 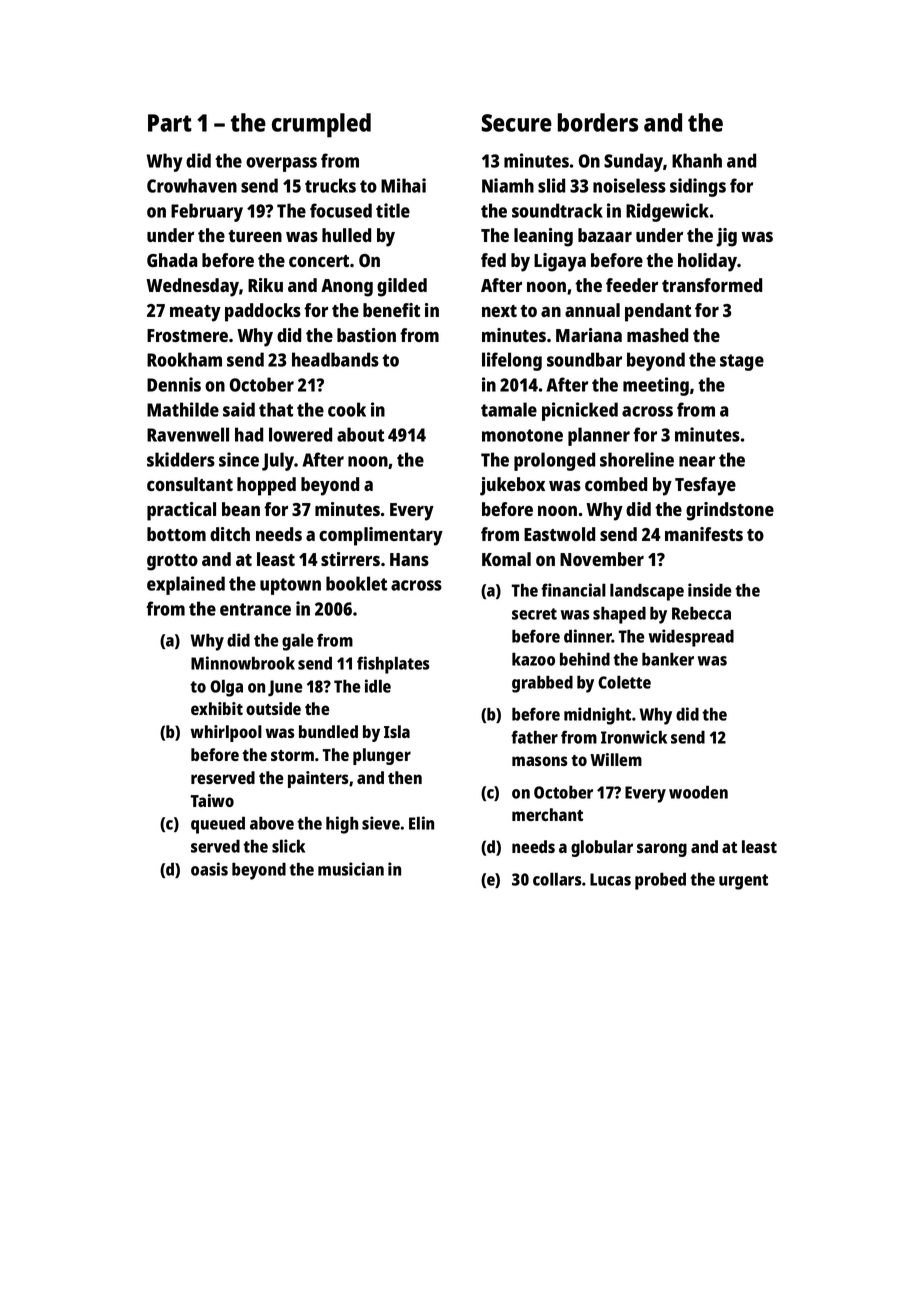 I want to click on Part, so click(x=170, y=123).
